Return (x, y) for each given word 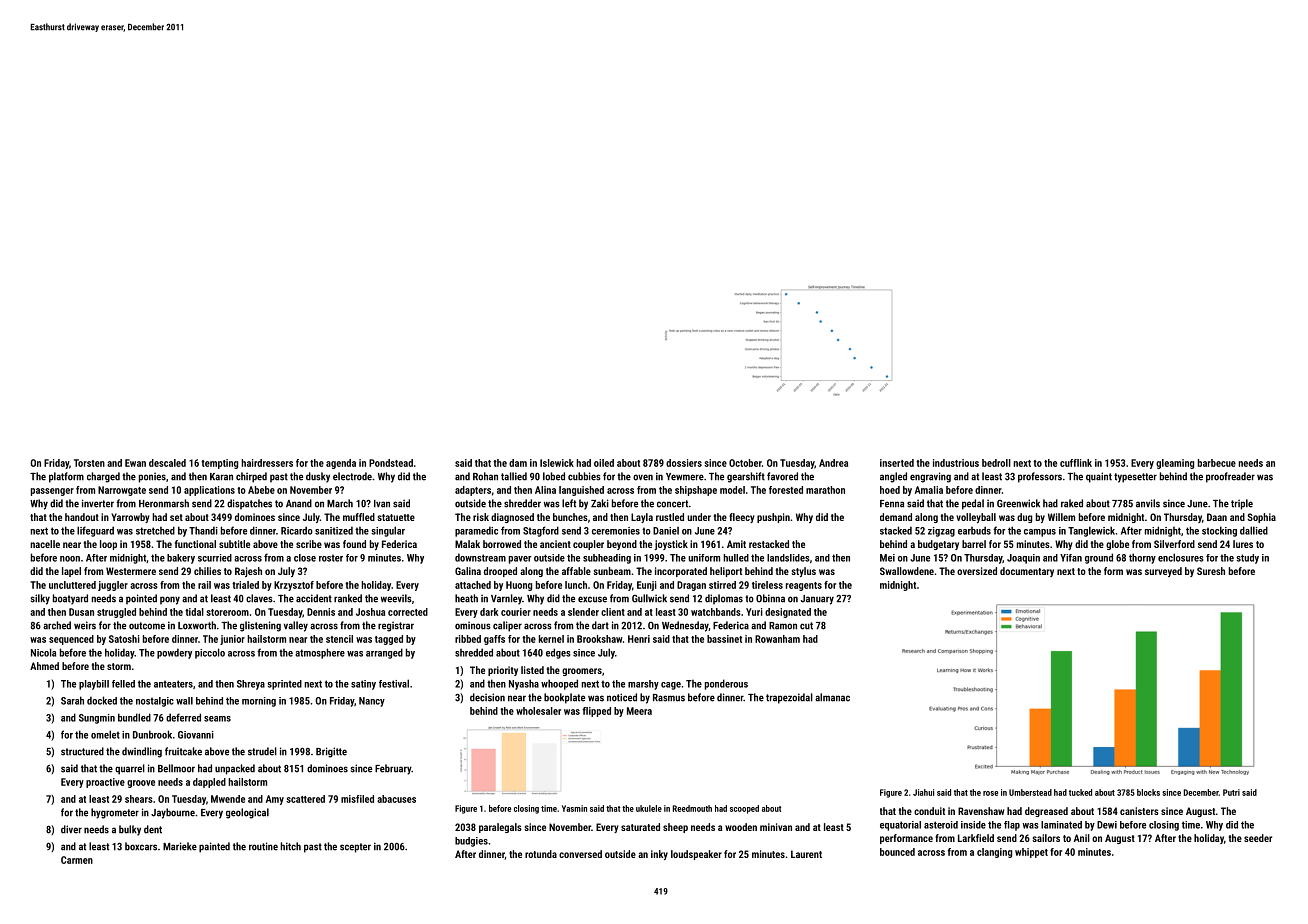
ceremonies (616, 531)
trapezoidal (789, 698)
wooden (741, 827)
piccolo (210, 653)
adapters (473, 491)
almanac (832, 697)
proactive (105, 783)
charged (103, 477)
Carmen (77, 860)
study (1247, 559)
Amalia (929, 490)
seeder (1258, 838)
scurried (215, 558)
